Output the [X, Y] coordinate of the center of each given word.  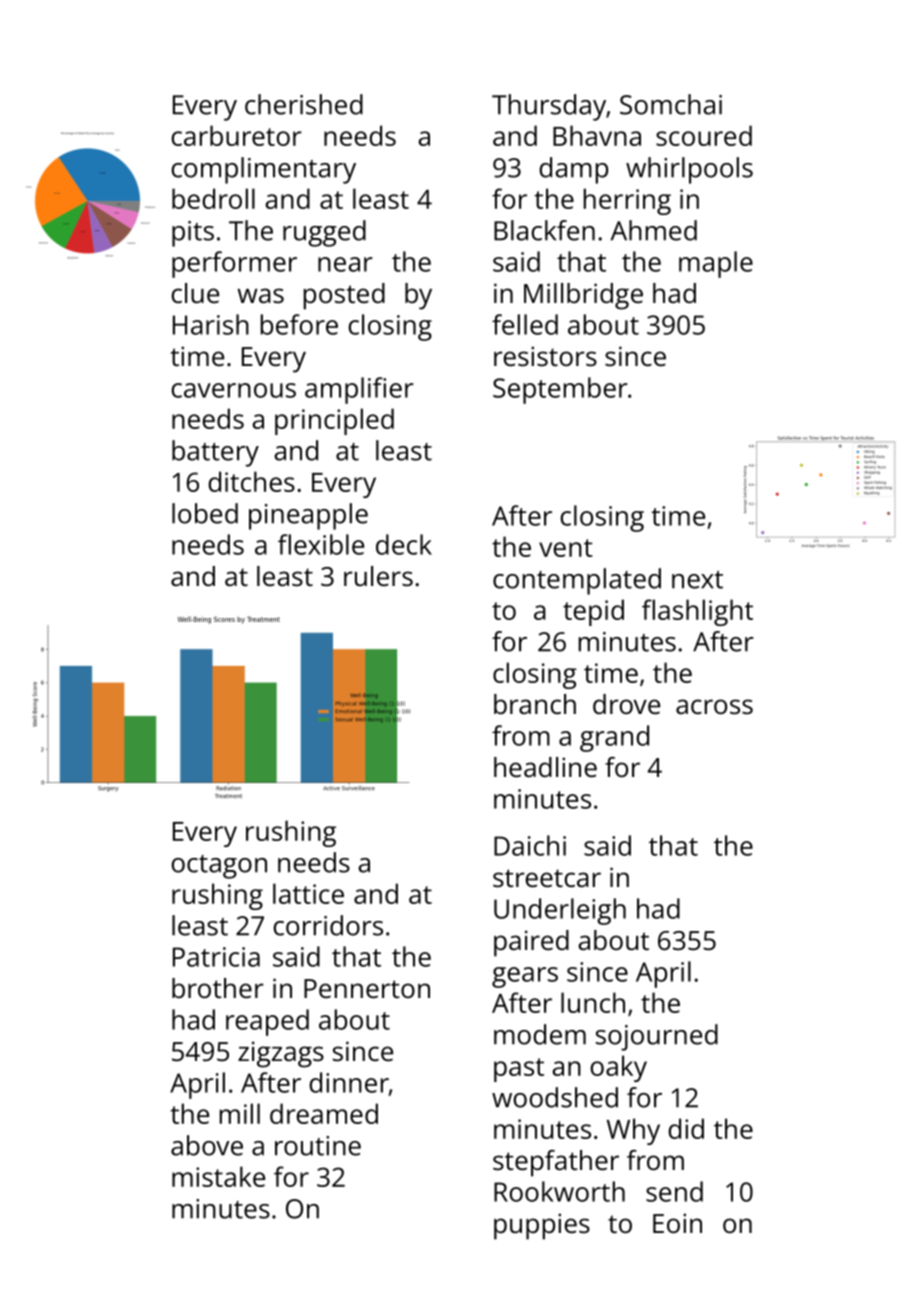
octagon [219, 867]
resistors [545, 356]
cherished [304, 104]
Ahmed [654, 230]
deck [404, 544]
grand [614, 738]
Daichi [530, 845]
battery [215, 453]
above [207, 1145]
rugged [324, 233]
